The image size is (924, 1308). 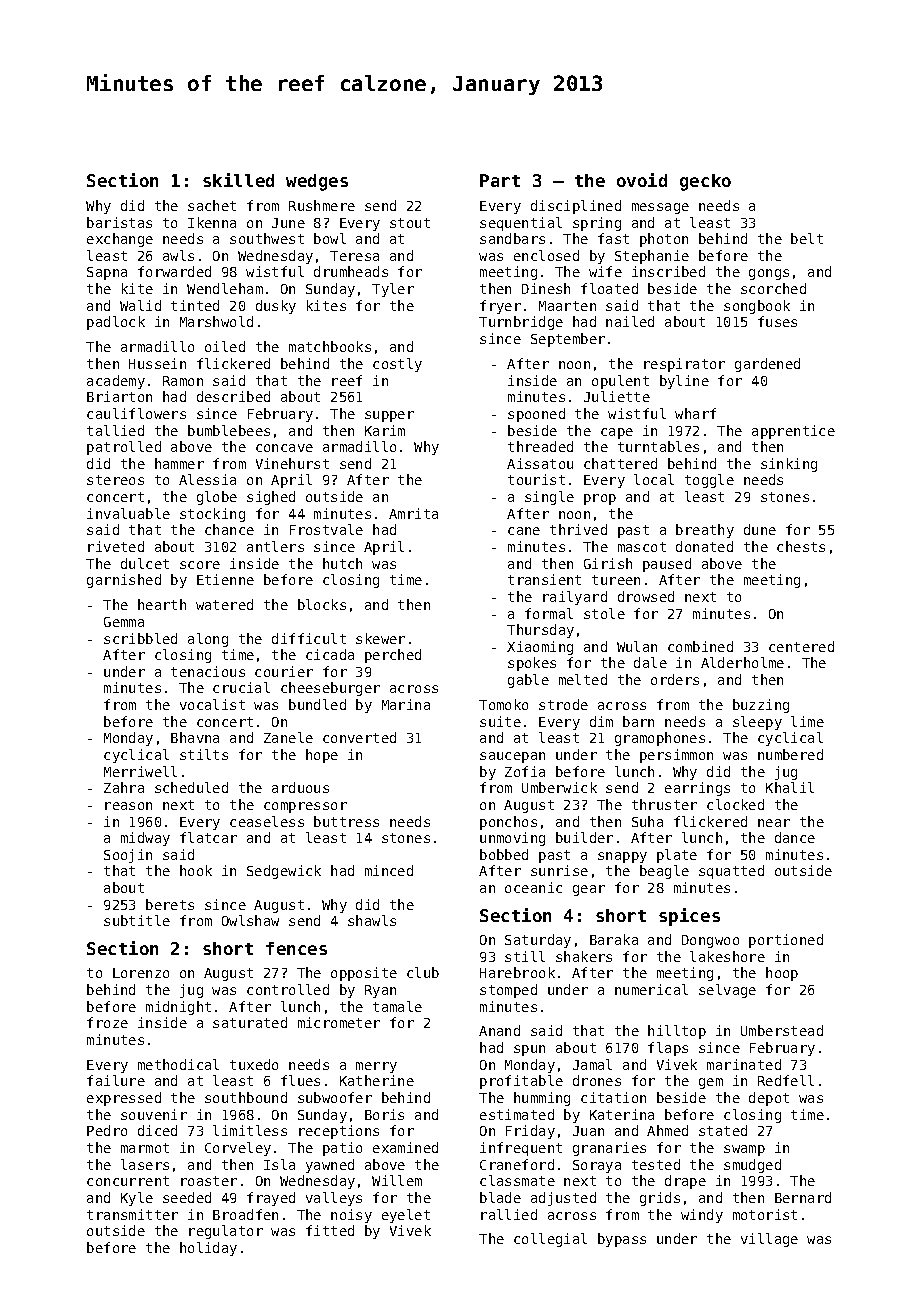 I want to click on midway, so click(x=145, y=839).
